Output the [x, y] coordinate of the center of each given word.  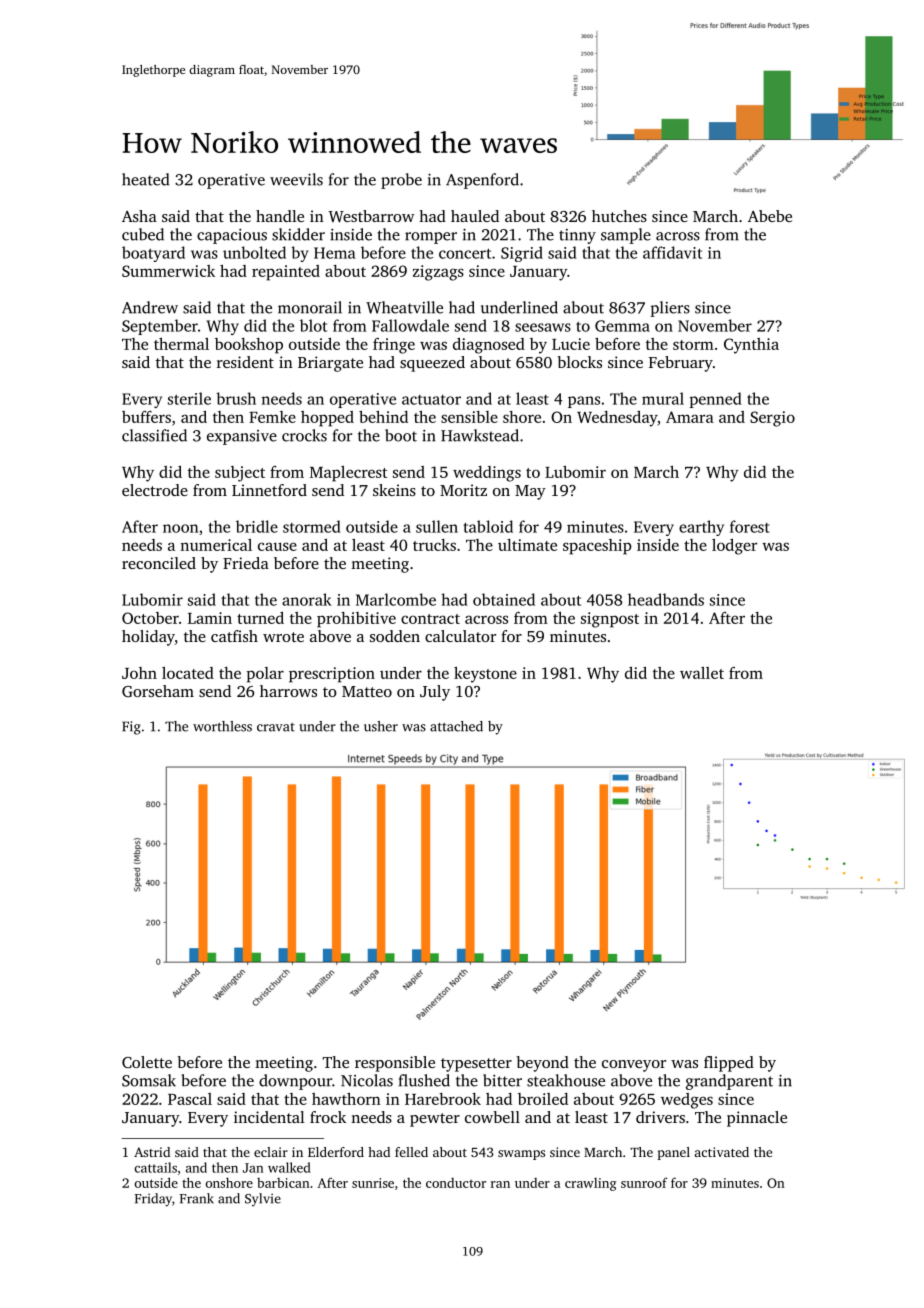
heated [145, 179]
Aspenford [482, 181]
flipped [729, 1064]
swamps [521, 1155]
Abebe [770, 216]
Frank [197, 1198]
